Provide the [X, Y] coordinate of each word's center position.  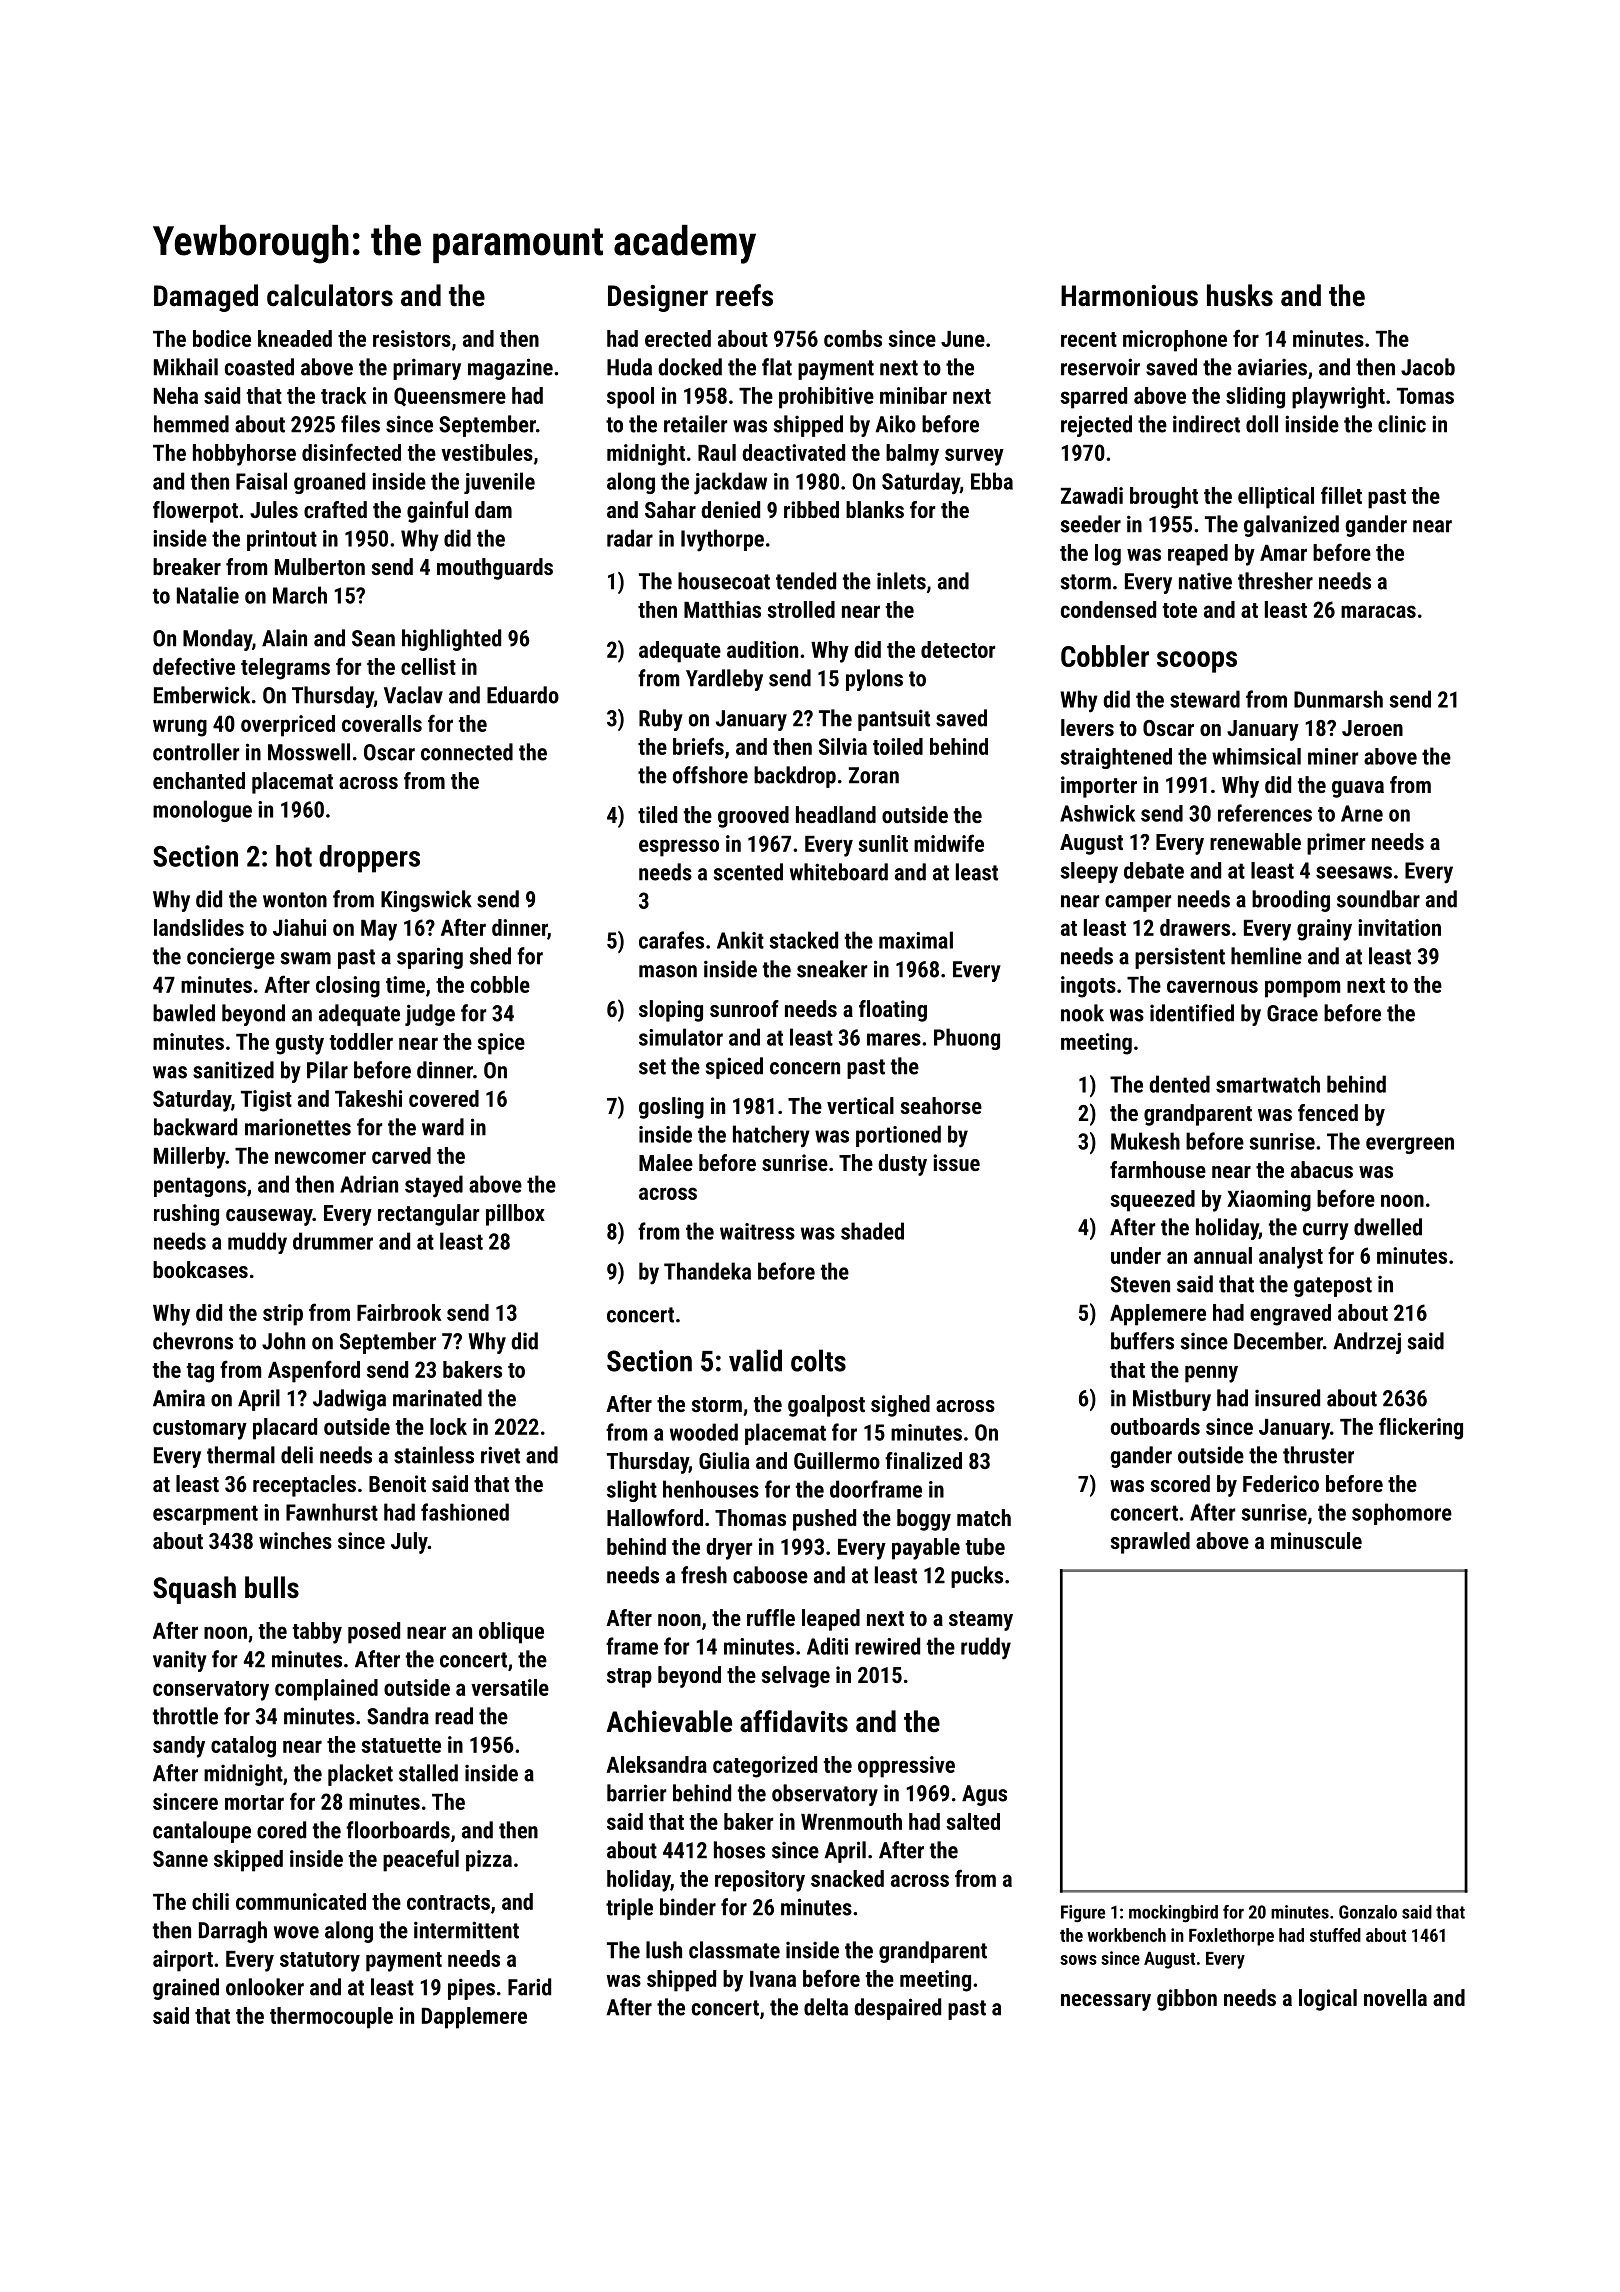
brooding [1291, 901]
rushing [186, 1215]
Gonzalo [1368, 1912]
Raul [717, 452]
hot [294, 856]
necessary [1106, 2002]
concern [805, 1068]
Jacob [1428, 367]
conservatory [211, 1691]
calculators [330, 295]
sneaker [832, 969]
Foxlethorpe [1231, 1937]
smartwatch [1268, 1084]
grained [186, 1989]
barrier [636, 1793]
